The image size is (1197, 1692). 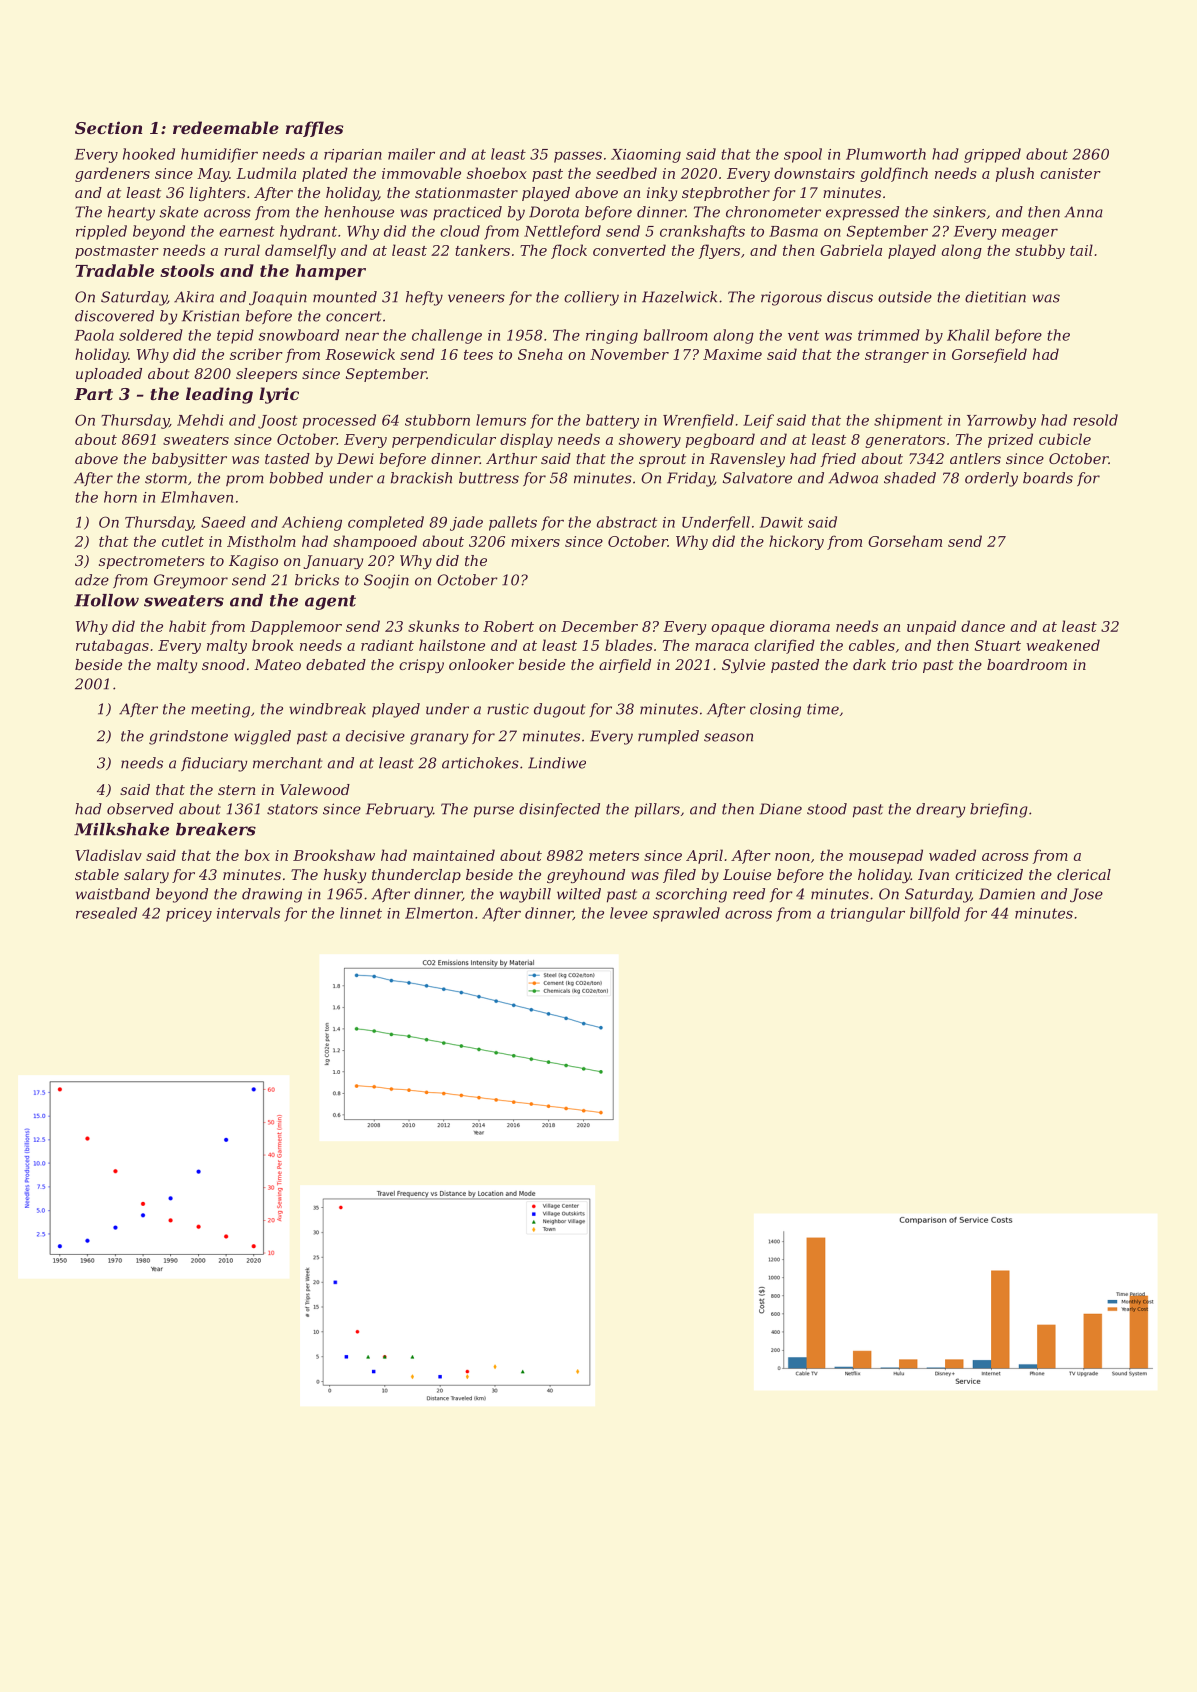 I want to click on Section, so click(x=108, y=127).
